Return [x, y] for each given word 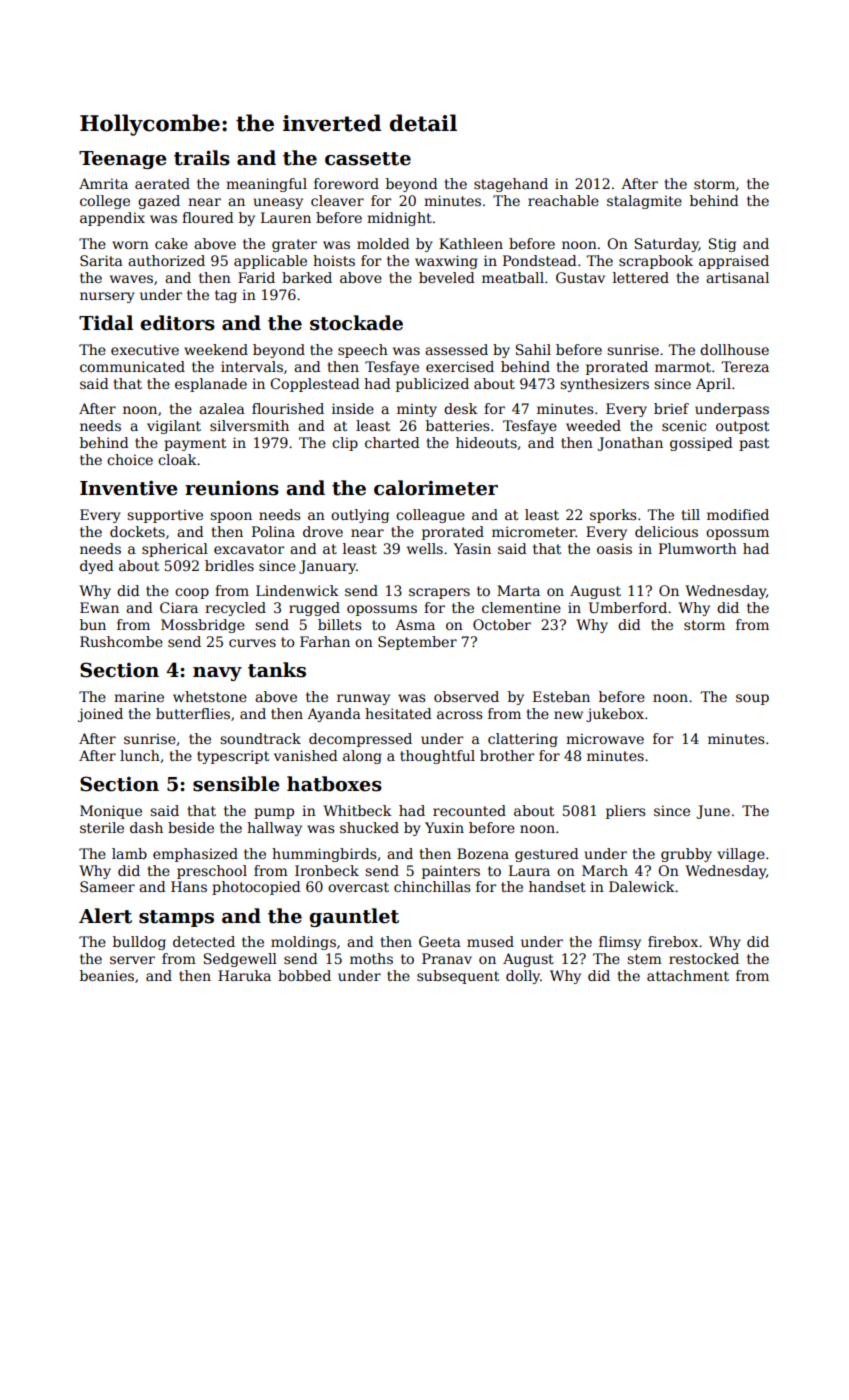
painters [451, 872]
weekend [216, 349]
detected [204, 941]
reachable [563, 200]
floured [208, 217]
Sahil [533, 349]
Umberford [628, 607]
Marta [518, 590]
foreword [346, 183]
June [713, 812]
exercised [460, 366]
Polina [273, 531]
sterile [102, 827]
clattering [523, 740]
